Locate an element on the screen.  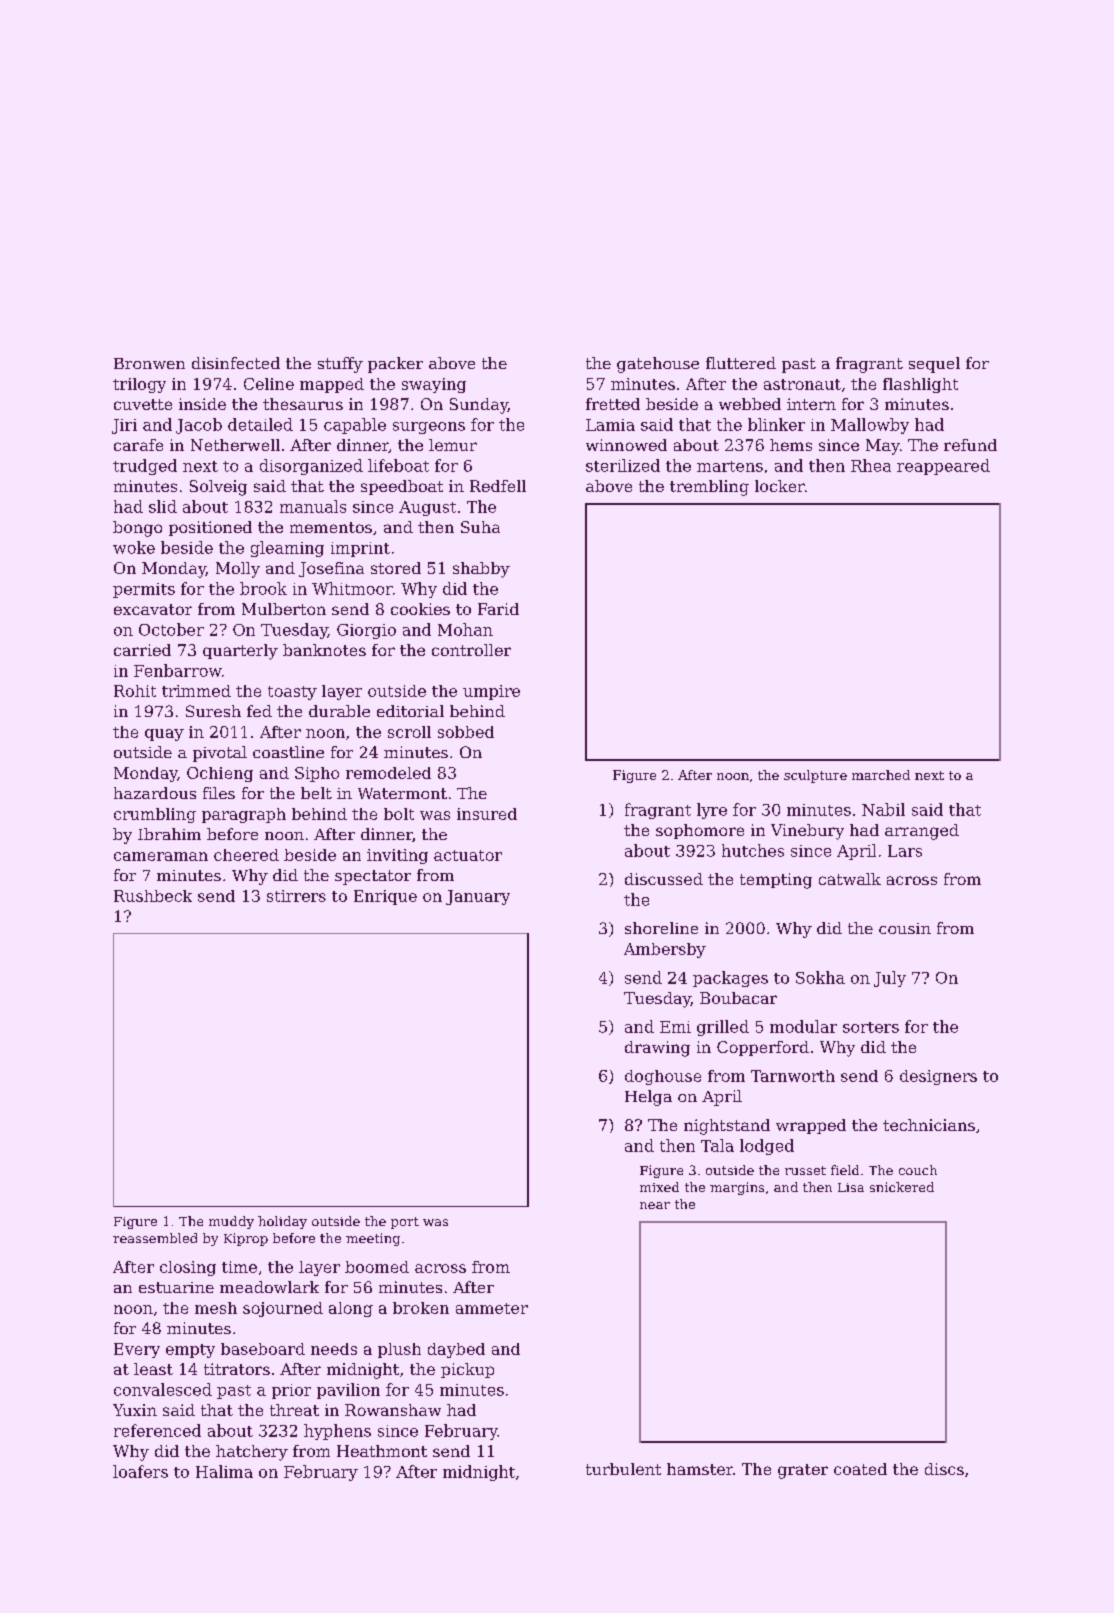
loafers is located at coordinates (140, 1471).
